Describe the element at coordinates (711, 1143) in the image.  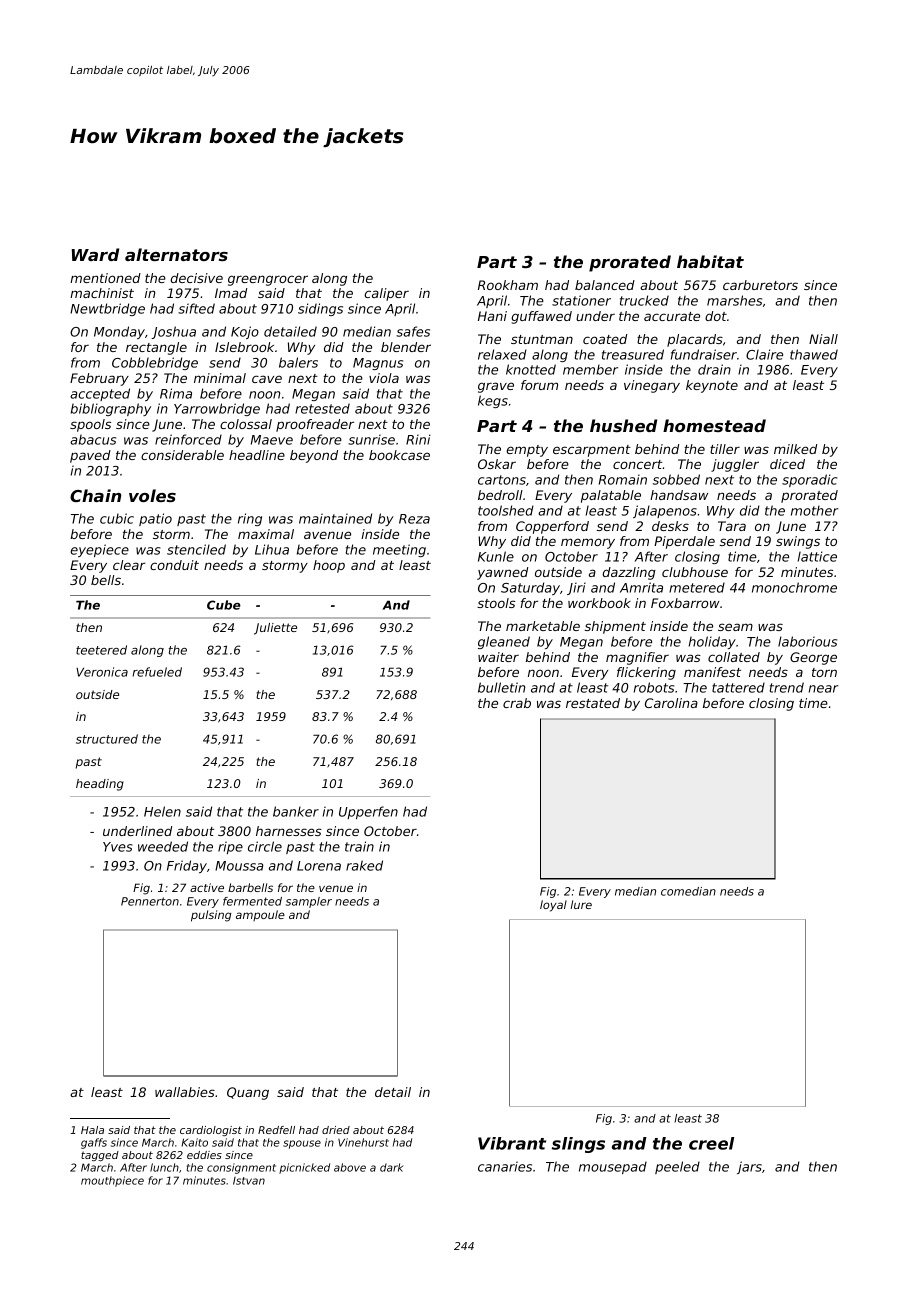
I see `creel` at that location.
